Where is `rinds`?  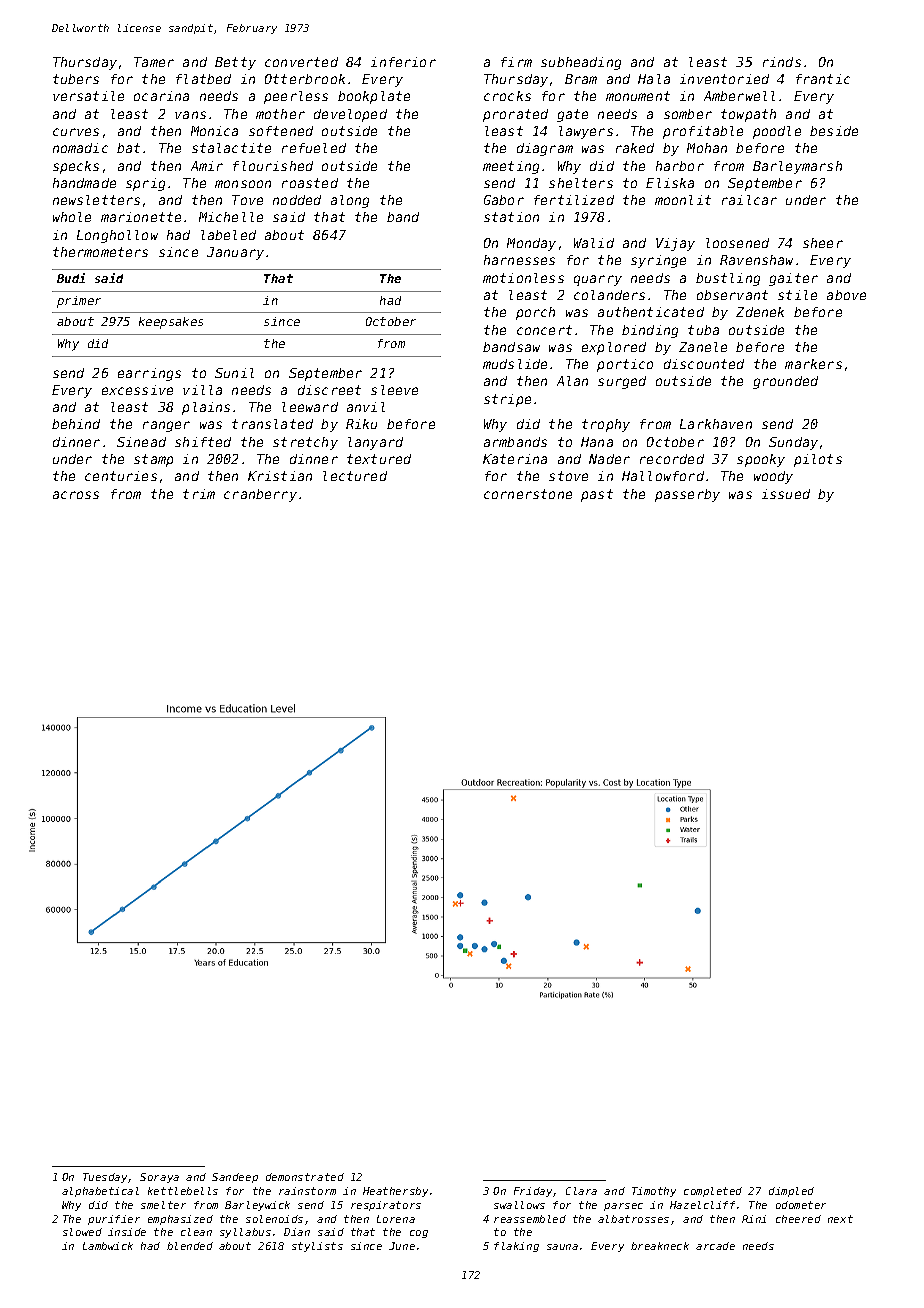
rinds is located at coordinates (782, 62).
